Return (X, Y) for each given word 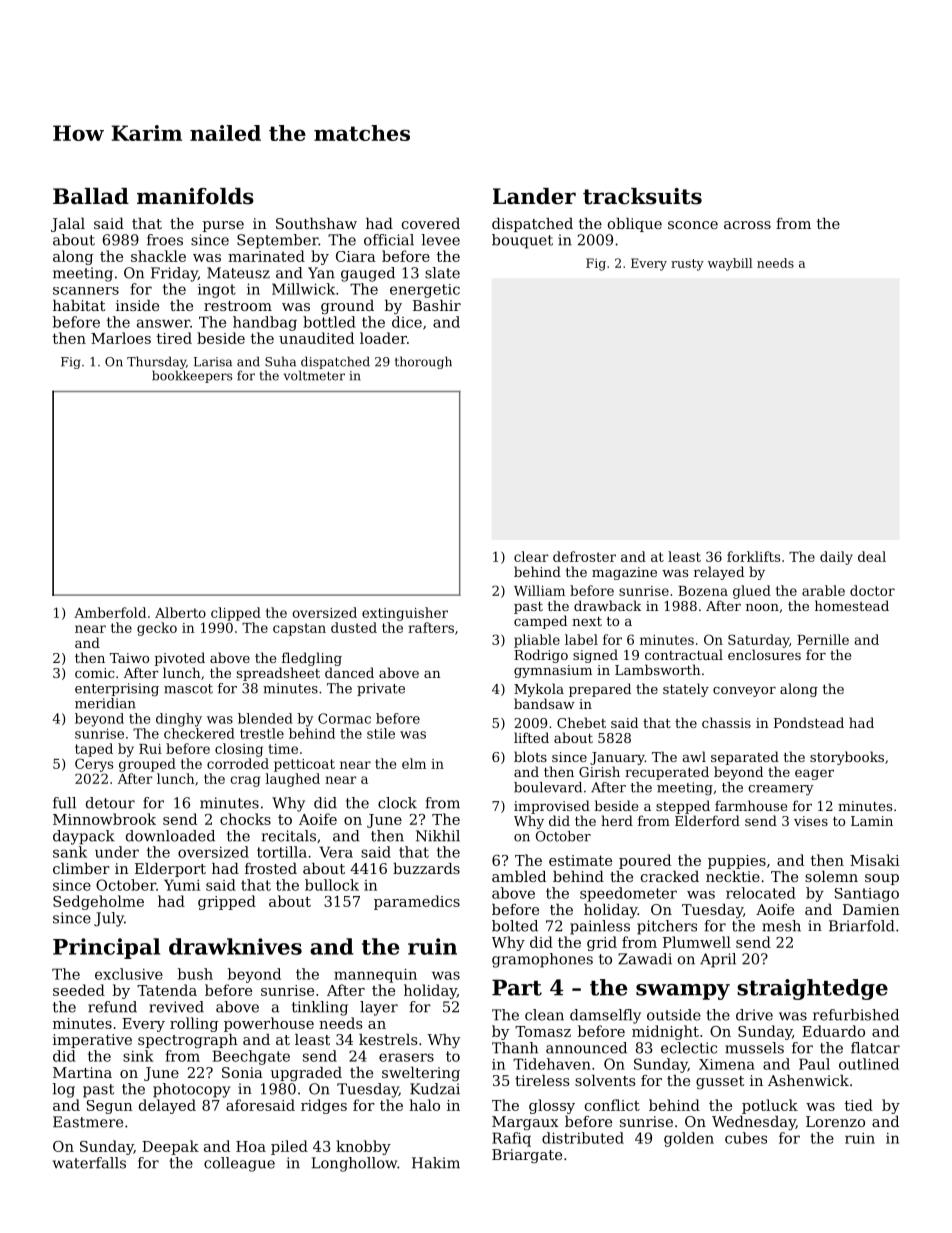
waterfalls (89, 1163)
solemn (831, 876)
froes (165, 240)
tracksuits (642, 196)
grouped (147, 765)
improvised (552, 807)
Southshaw (316, 223)
